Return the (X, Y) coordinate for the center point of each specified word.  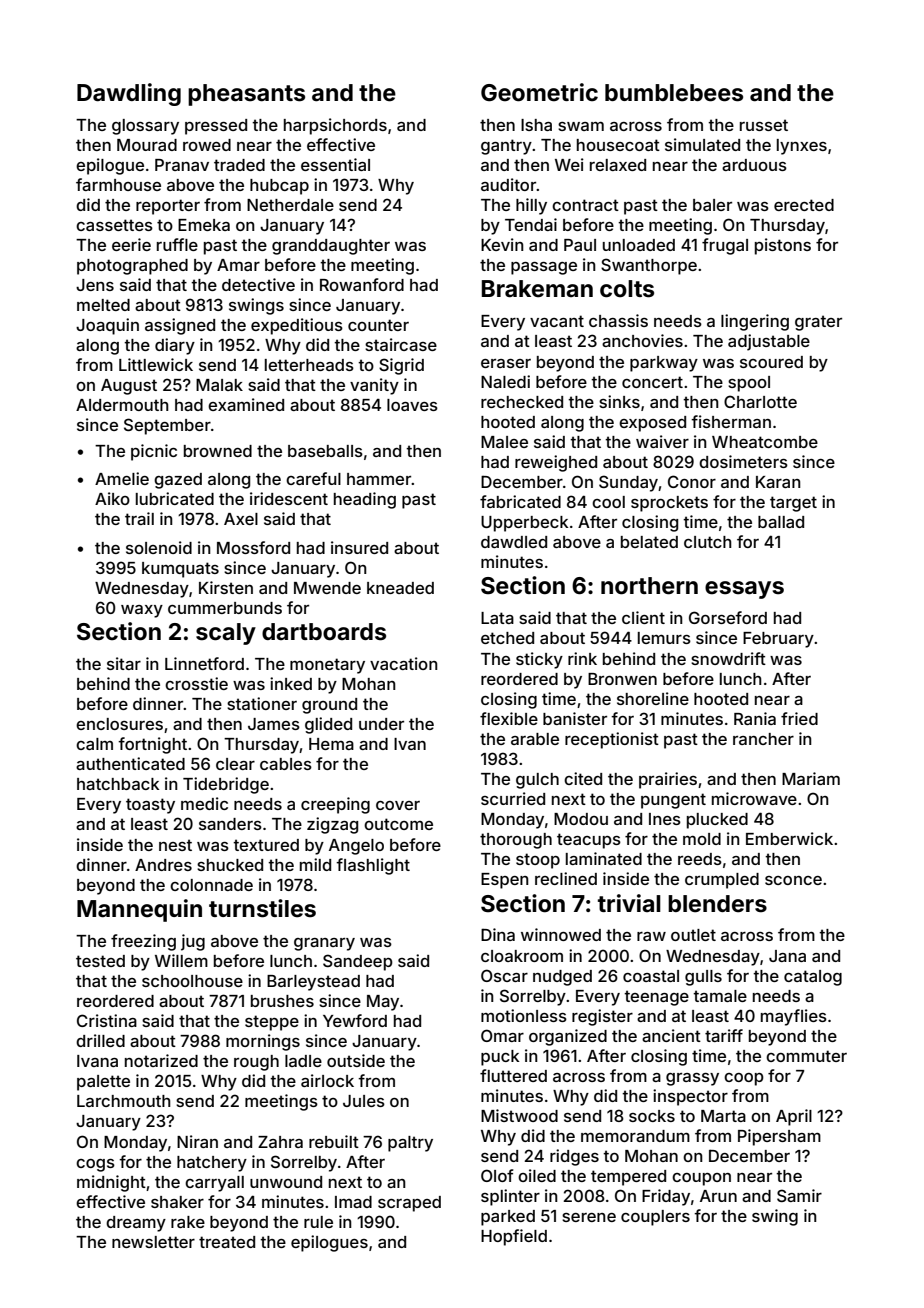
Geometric (539, 92)
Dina (498, 934)
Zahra (280, 1142)
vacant (557, 321)
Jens (95, 285)
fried (799, 718)
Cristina (107, 1020)
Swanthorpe (649, 266)
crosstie (196, 683)
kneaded (400, 588)
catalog (813, 978)
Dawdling (129, 94)
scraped (409, 1204)
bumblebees (674, 93)
